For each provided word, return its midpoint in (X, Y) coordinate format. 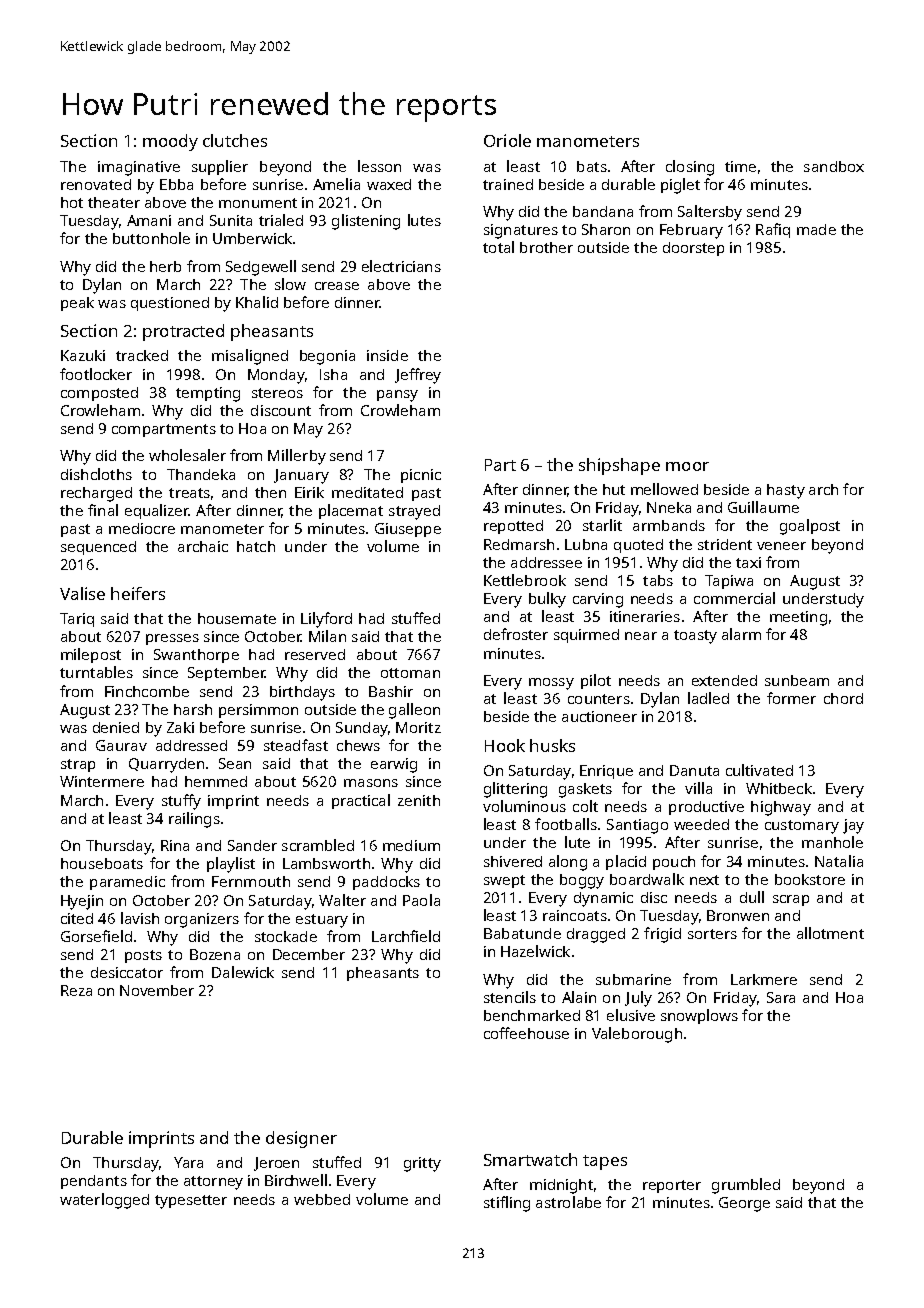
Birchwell (296, 1180)
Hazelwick (535, 951)
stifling (507, 1204)
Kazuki (83, 355)
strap (78, 765)
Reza (76, 990)
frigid (662, 935)
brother (546, 247)
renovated (96, 184)
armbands (669, 525)
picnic (421, 476)
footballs (566, 824)
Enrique (606, 772)
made (816, 229)
